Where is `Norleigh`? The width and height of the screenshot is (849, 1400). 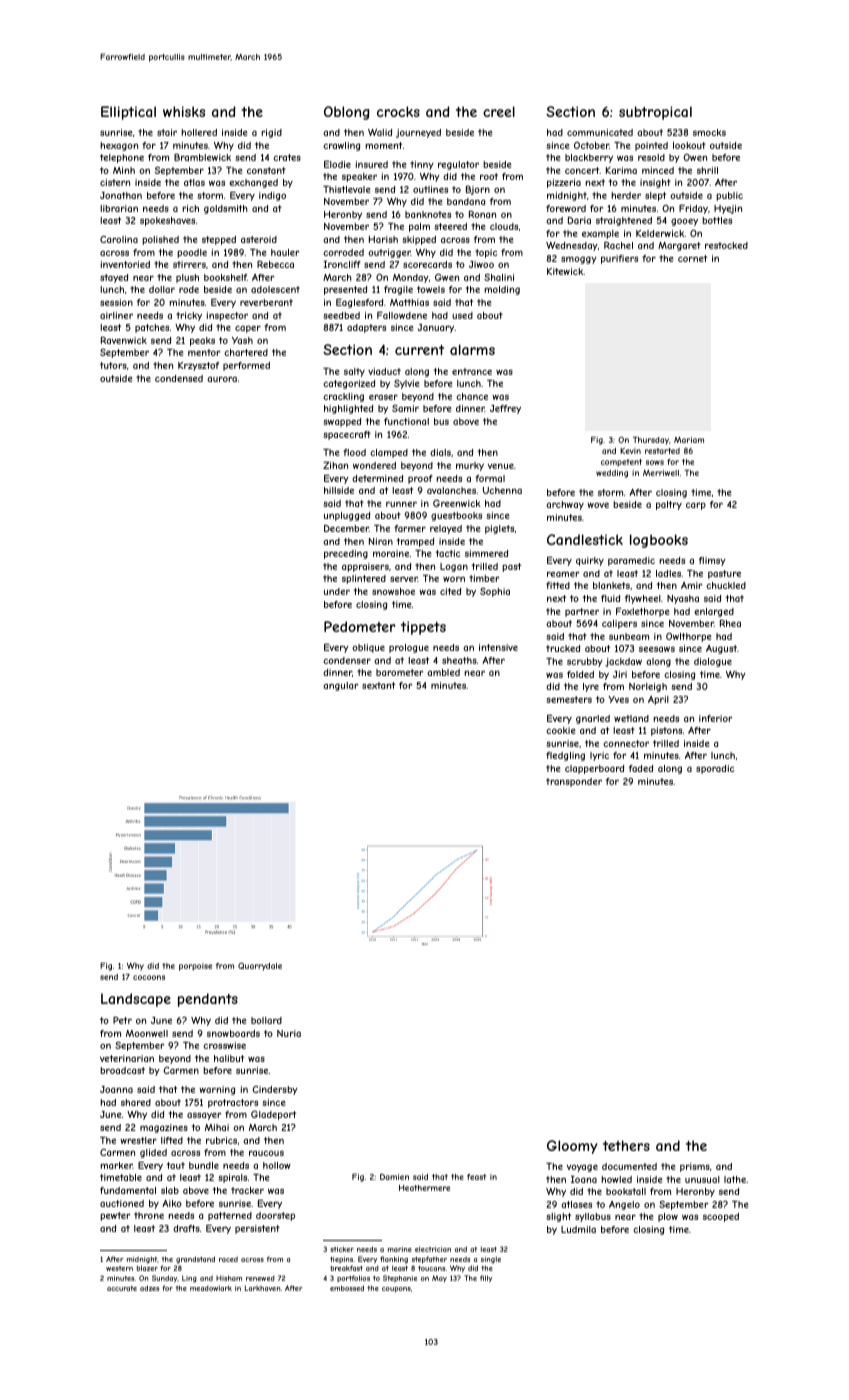
Norleigh is located at coordinates (648, 687).
